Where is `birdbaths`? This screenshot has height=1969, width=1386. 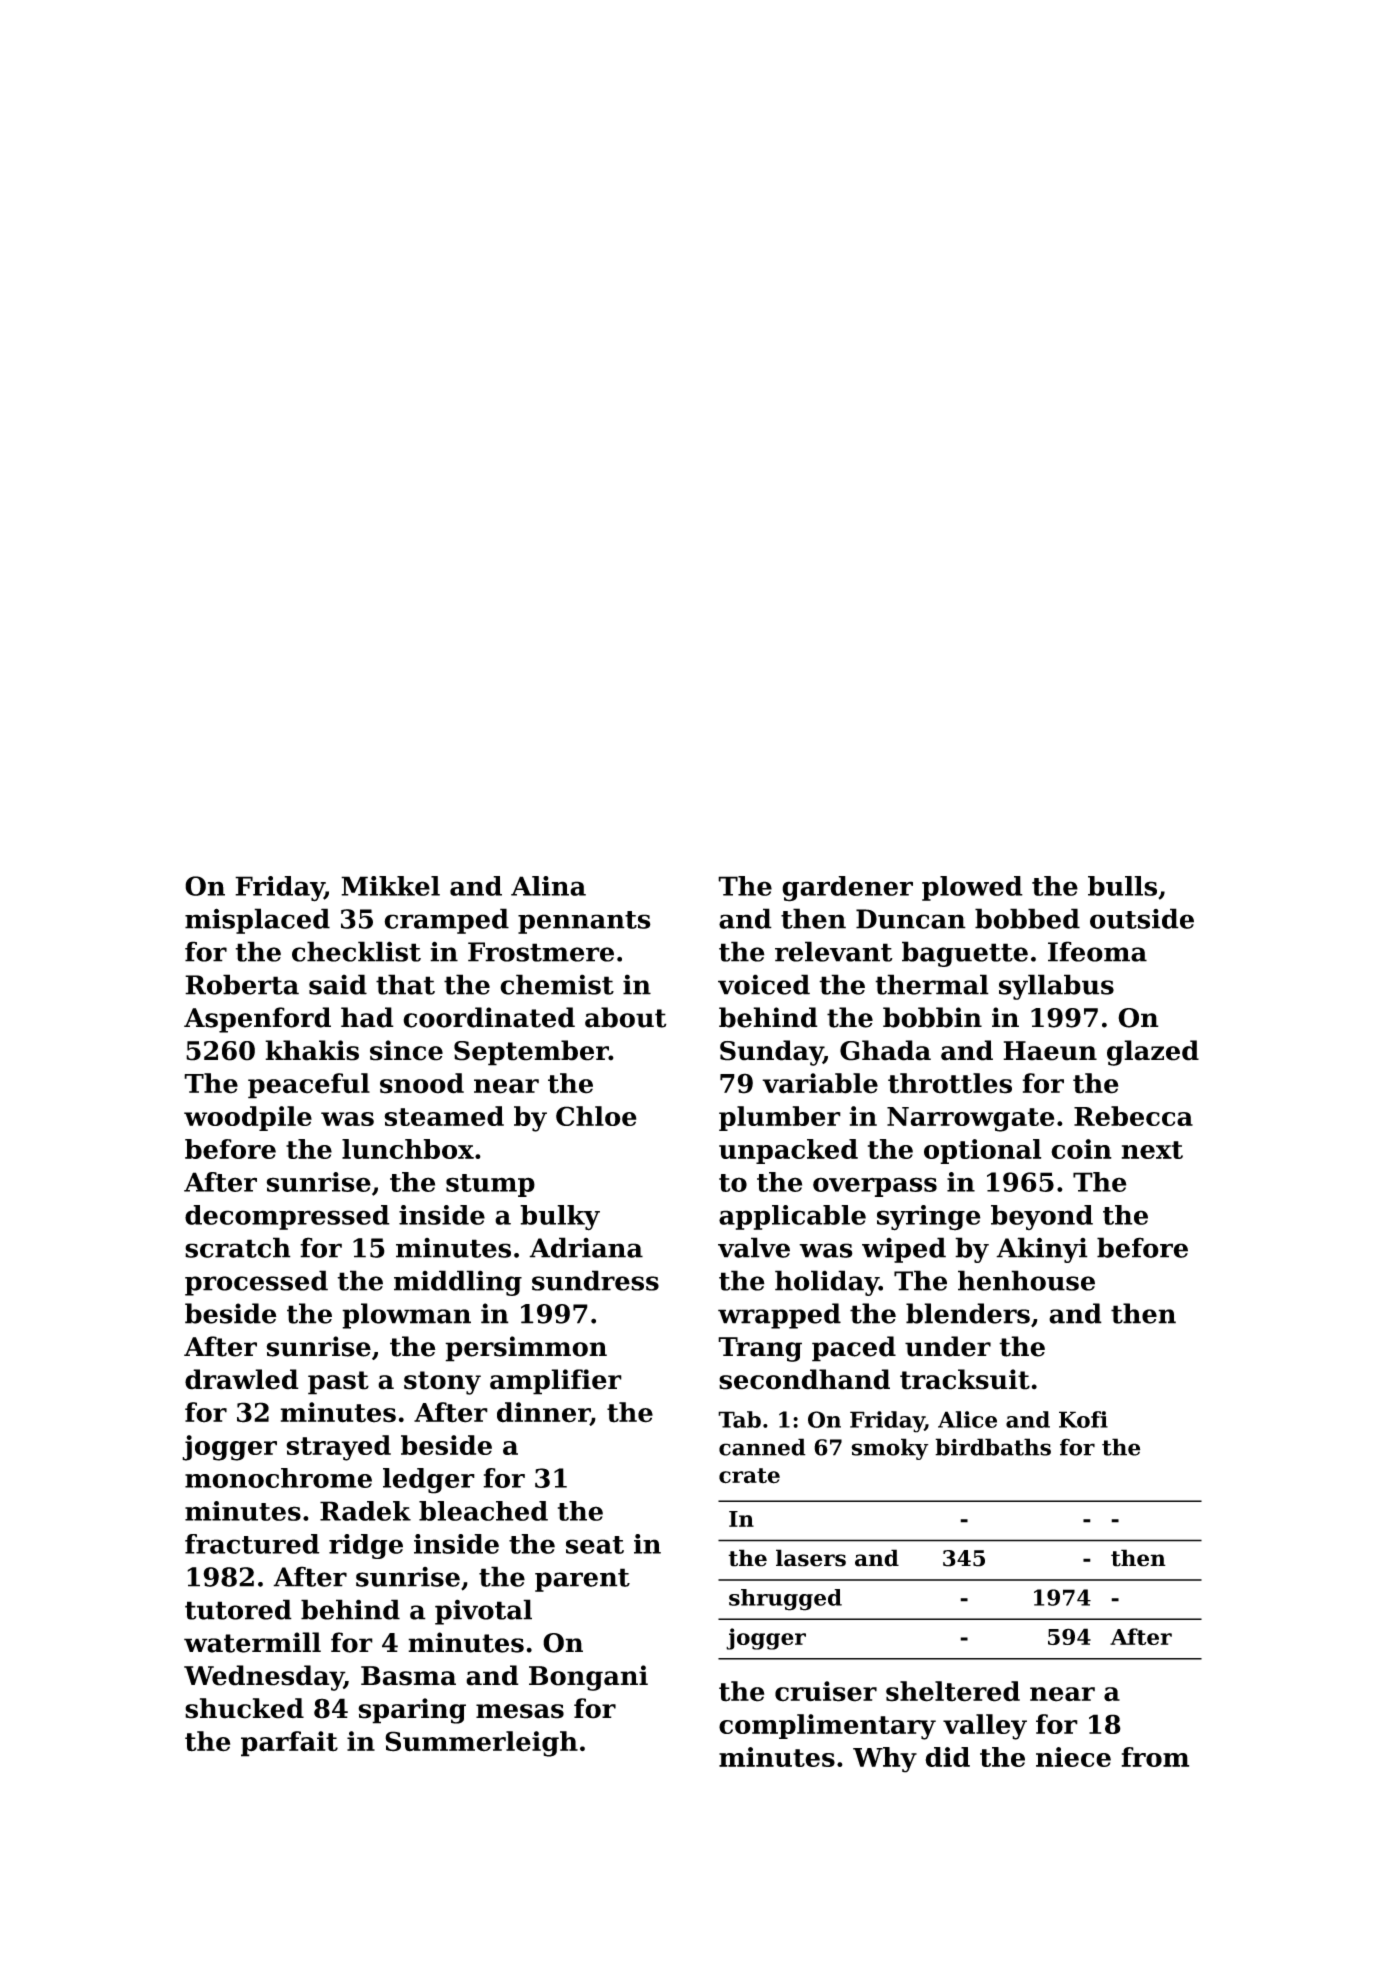
birdbaths is located at coordinates (993, 1447).
